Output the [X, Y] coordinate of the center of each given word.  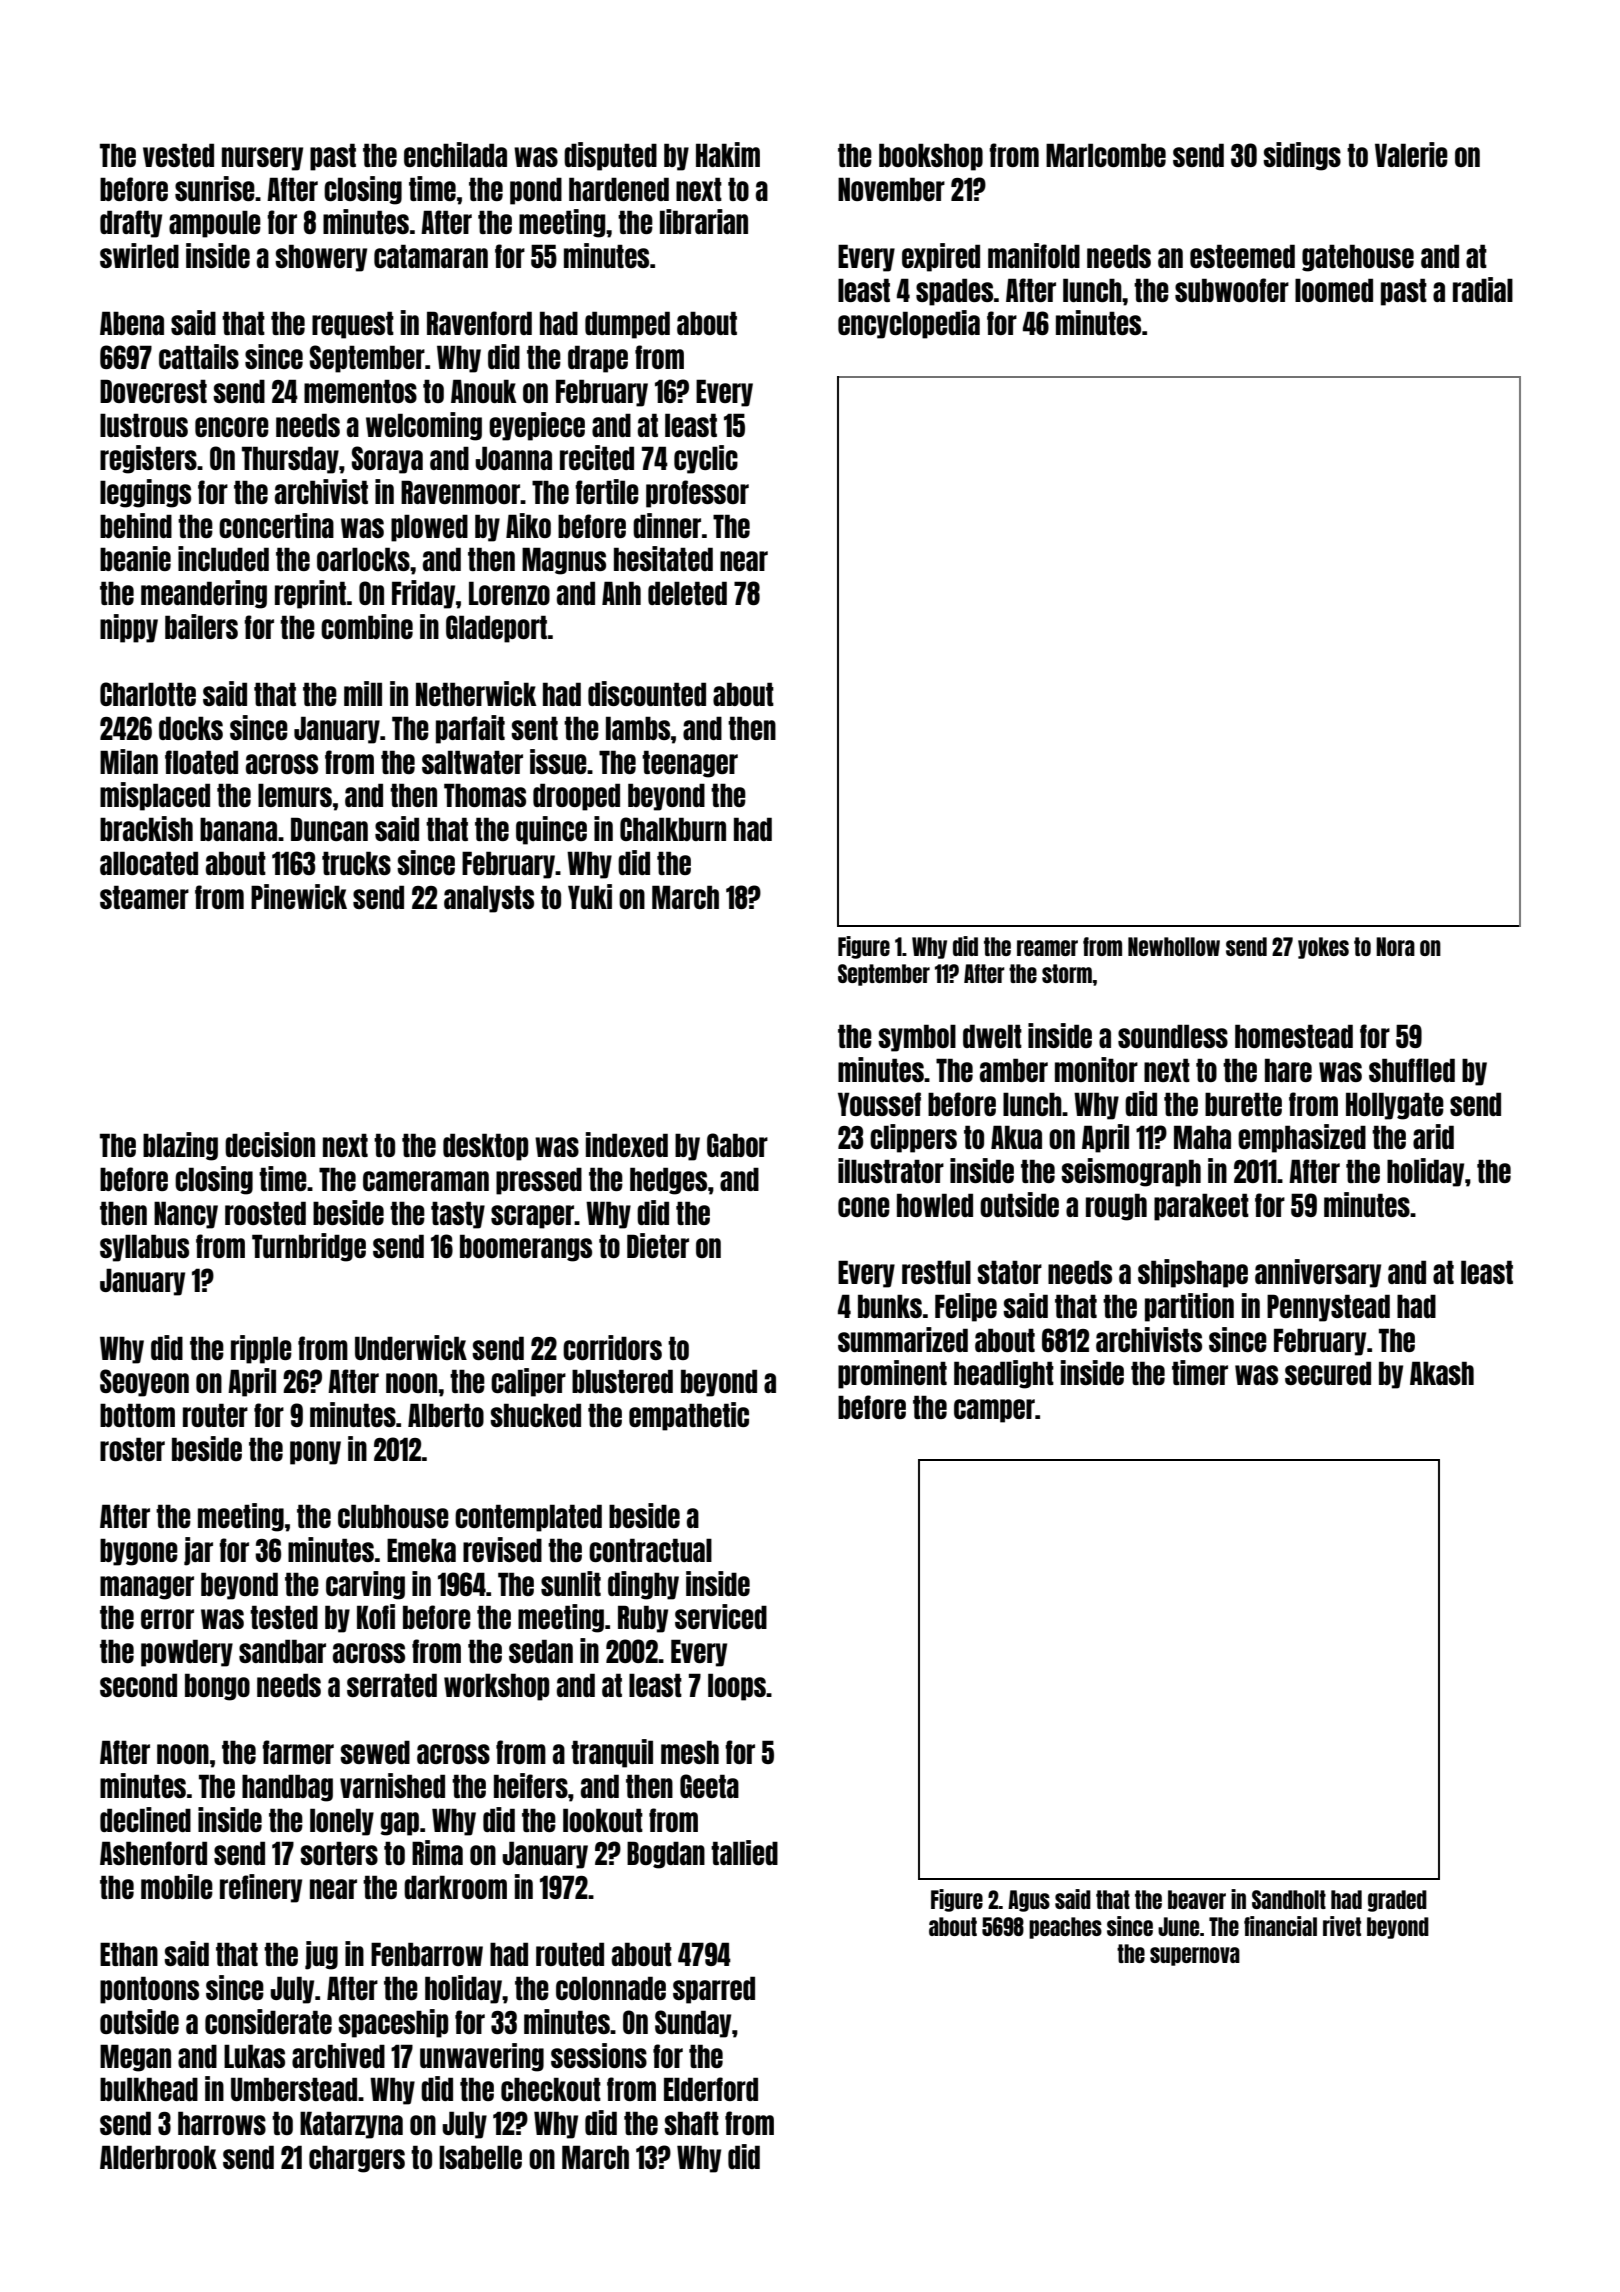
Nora [1395, 946]
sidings [1302, 156]
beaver [1197, 1899]
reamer [1047, 948]
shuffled [1412, 1070]
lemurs [295, 795]
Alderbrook [158, 2157]
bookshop [931, 157]
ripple [261, 1349]
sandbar [282, 1651]
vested [178, 155]
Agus [1029, 1901]
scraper [533, 1217]
